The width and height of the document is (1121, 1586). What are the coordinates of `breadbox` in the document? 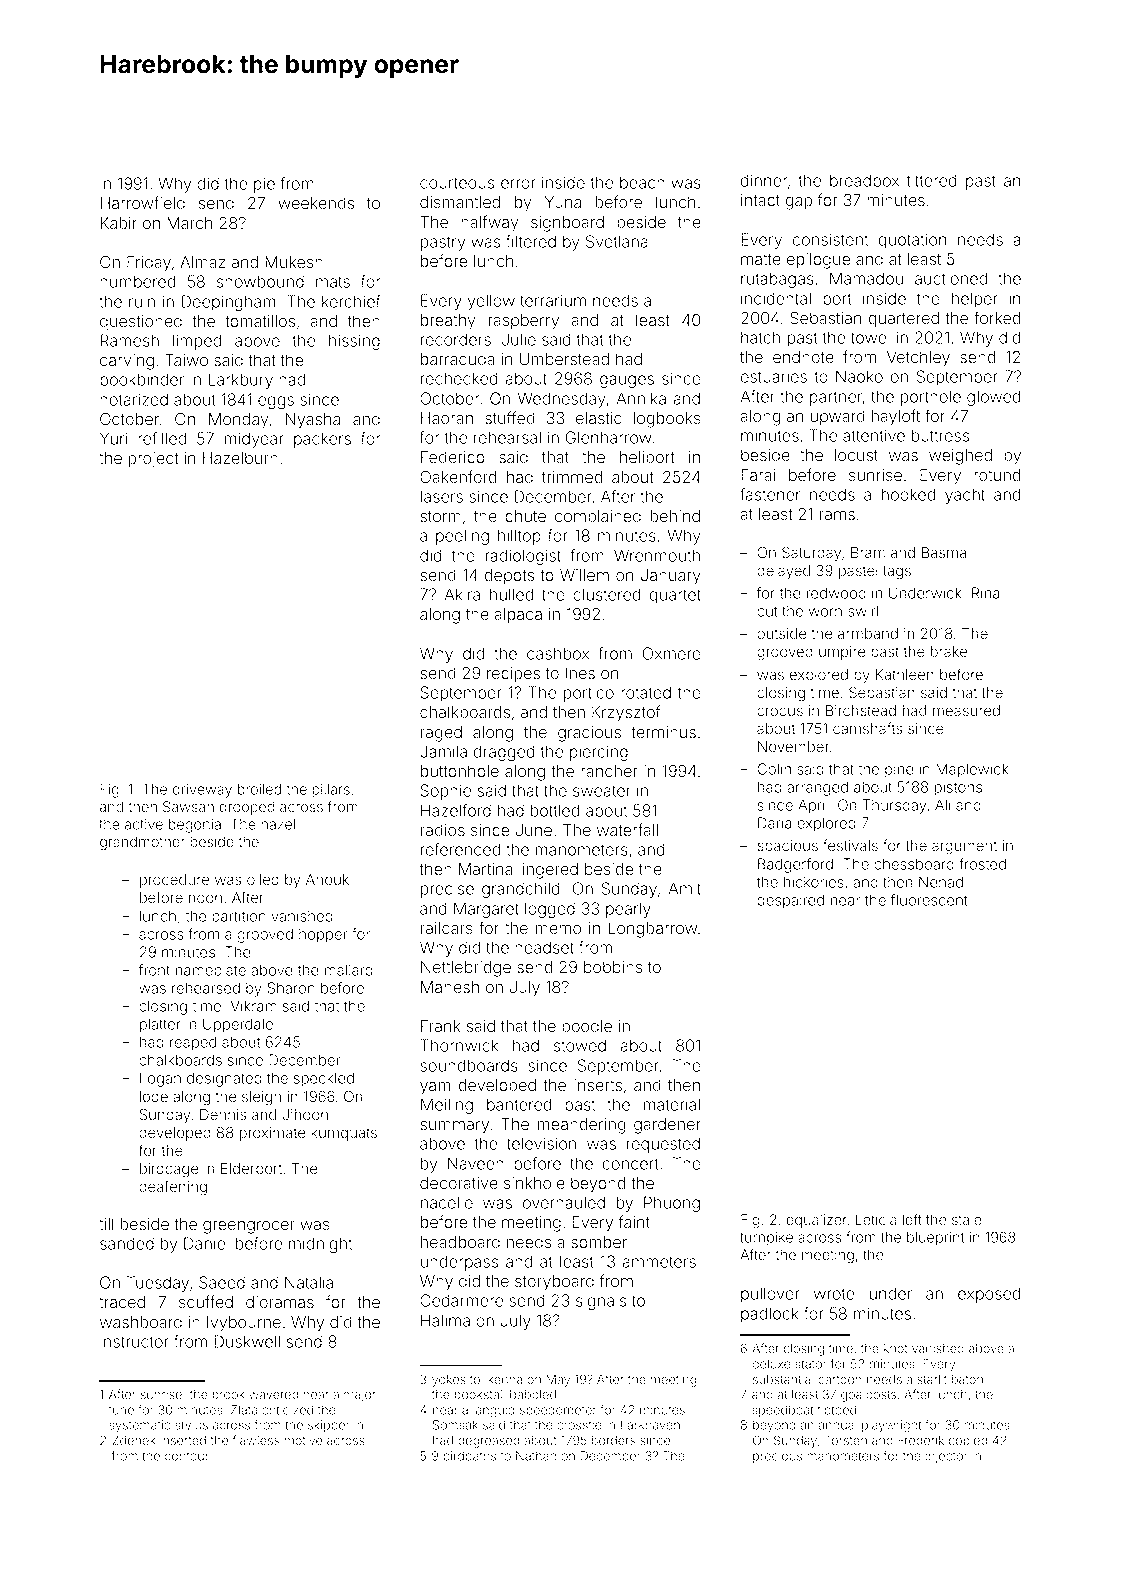 It's located at (864, 180).
